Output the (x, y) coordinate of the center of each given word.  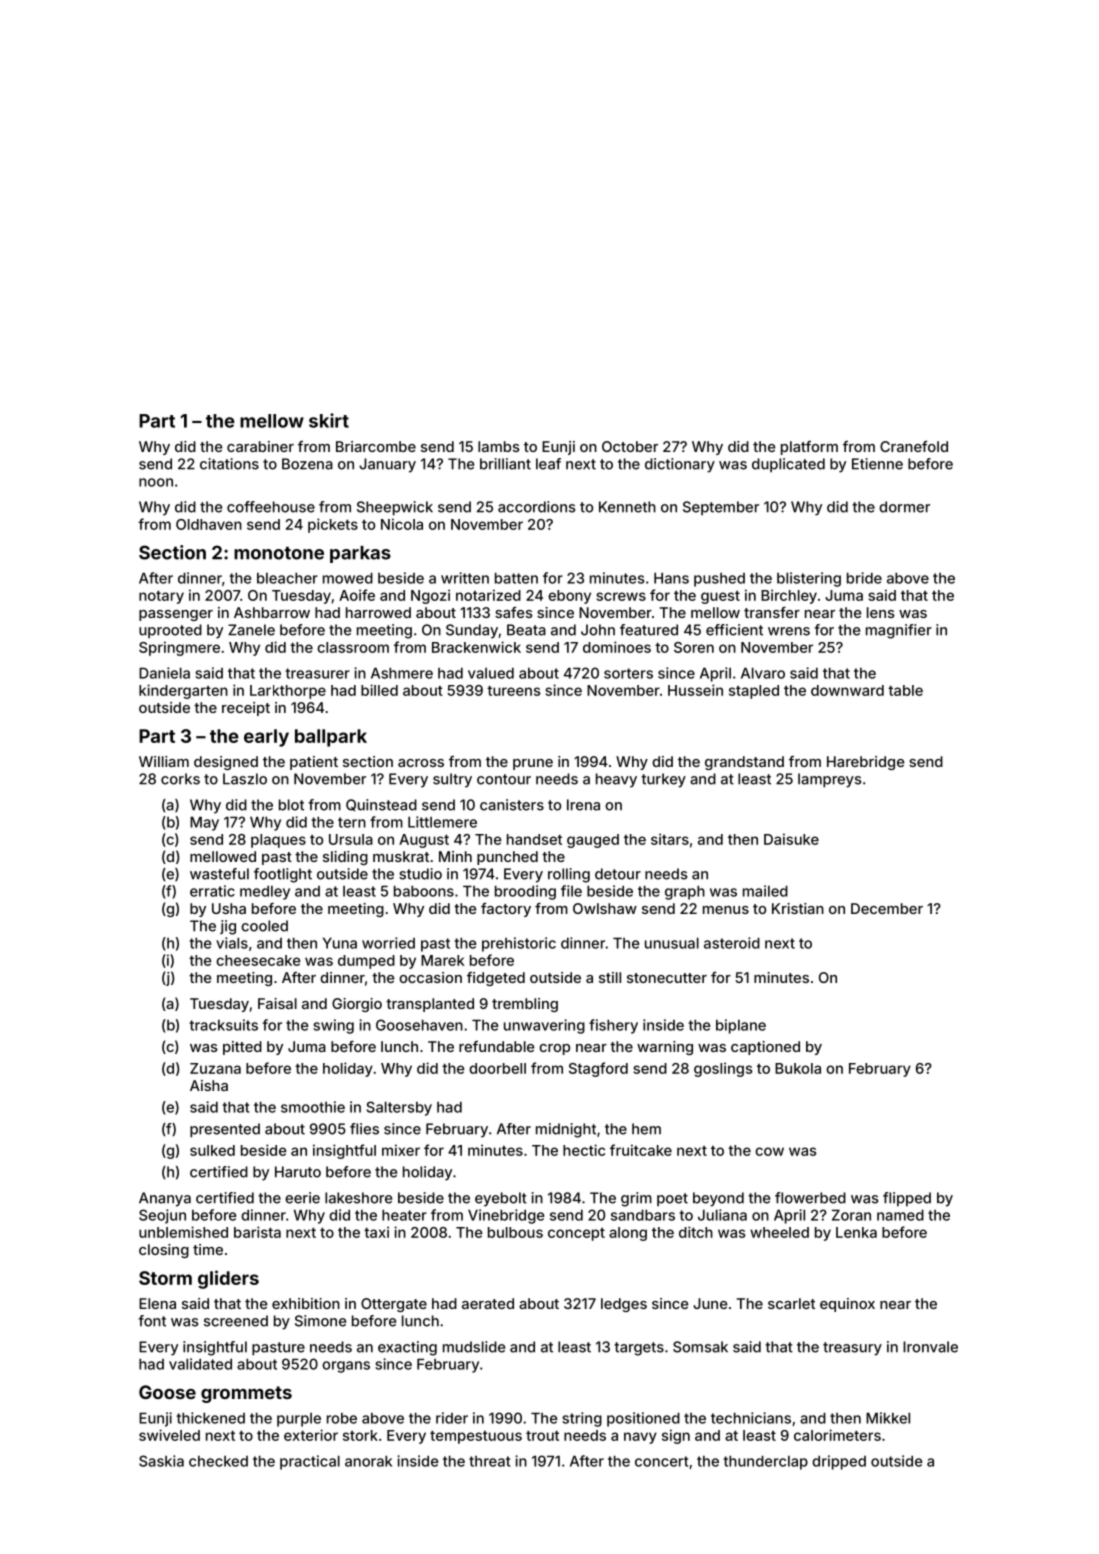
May (204, 823)
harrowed (378, 612)
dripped (839, 1462)
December (887, 908)
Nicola (402, 524)
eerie (302, 1198)
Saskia (161, 1461)
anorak (368, 1461)
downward (847, 690)
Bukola (798, 1068)
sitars (670, 839)
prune (533, 764)
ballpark (331, 738)
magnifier (899, 631)
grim (636, 1199)
